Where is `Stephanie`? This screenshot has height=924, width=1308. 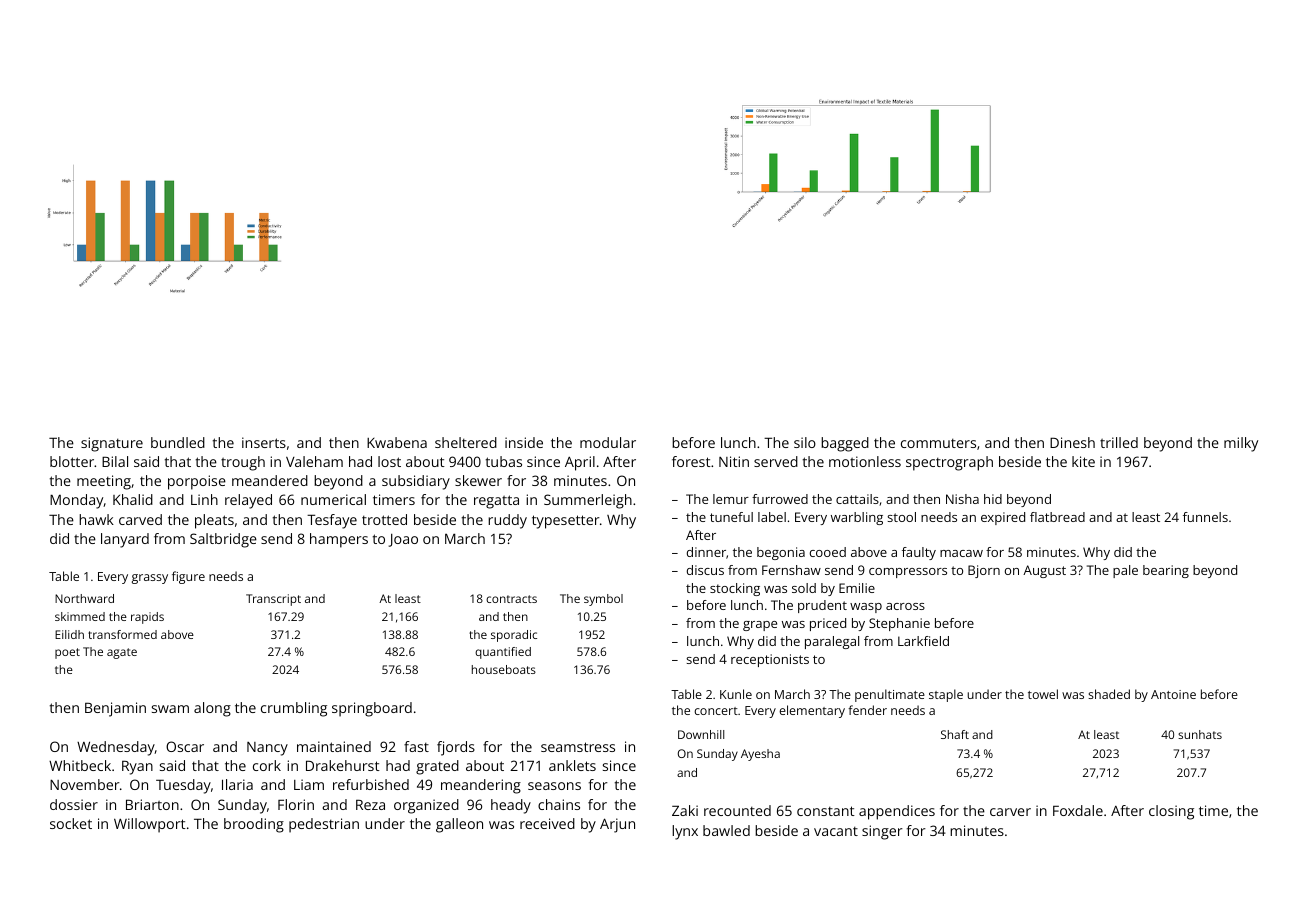 Stephanie is located at coordinates (899, 624).
